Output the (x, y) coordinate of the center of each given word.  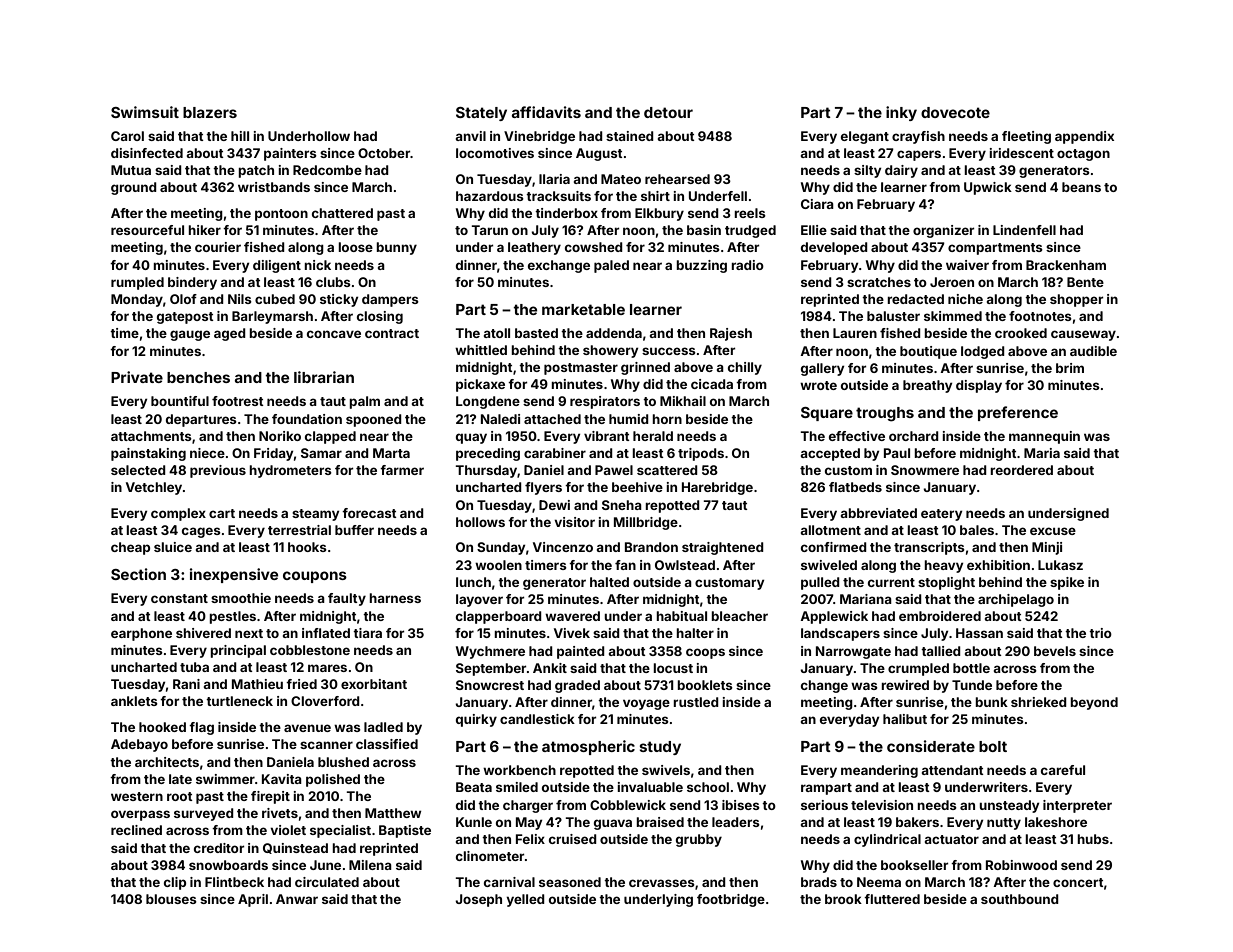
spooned (374, 420)
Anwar (297, 899)
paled (611, 266)
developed (834, 248)
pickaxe (480, 385)
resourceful (147, 230)
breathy (928, 386)
